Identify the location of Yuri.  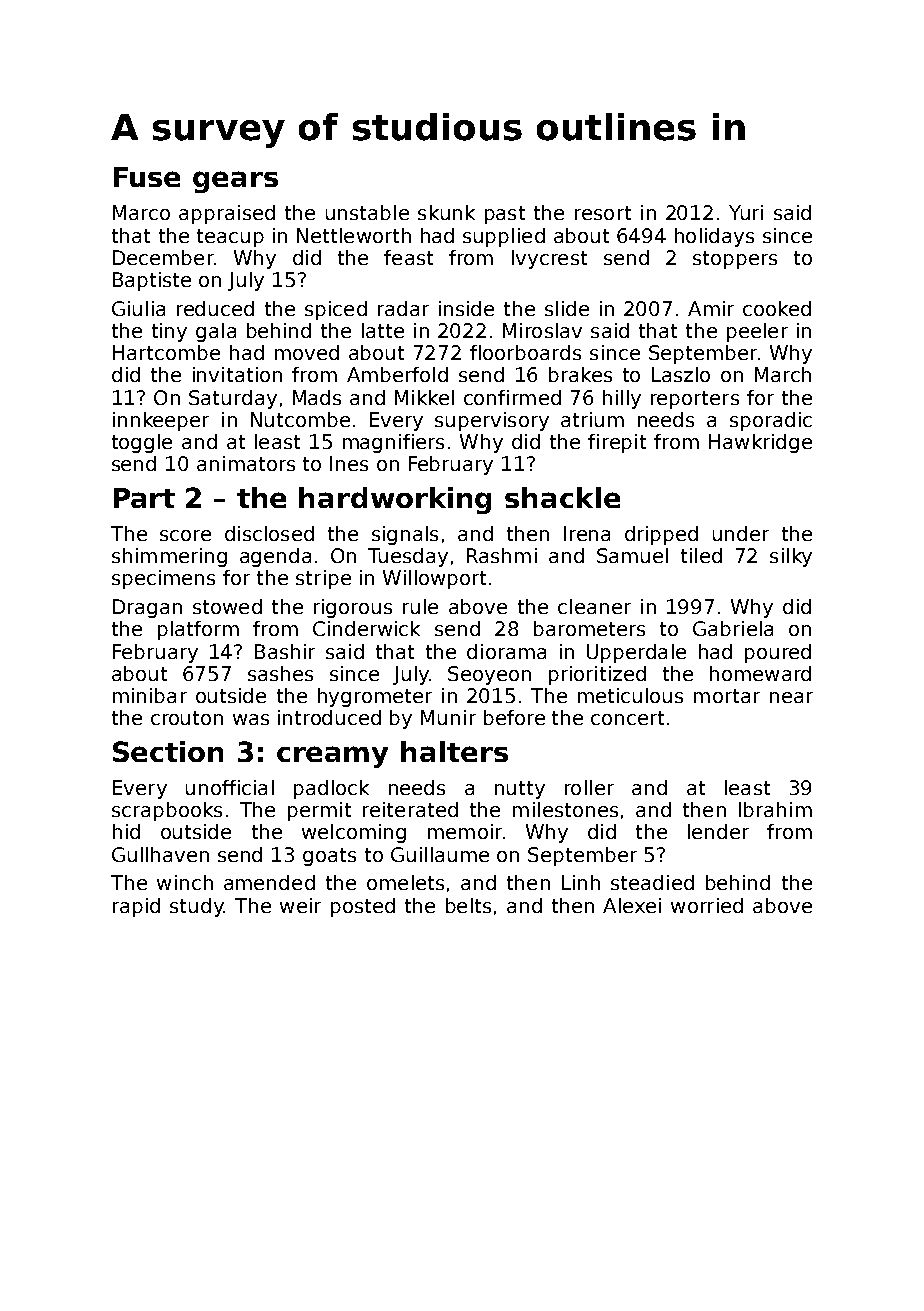
(746, 212).
